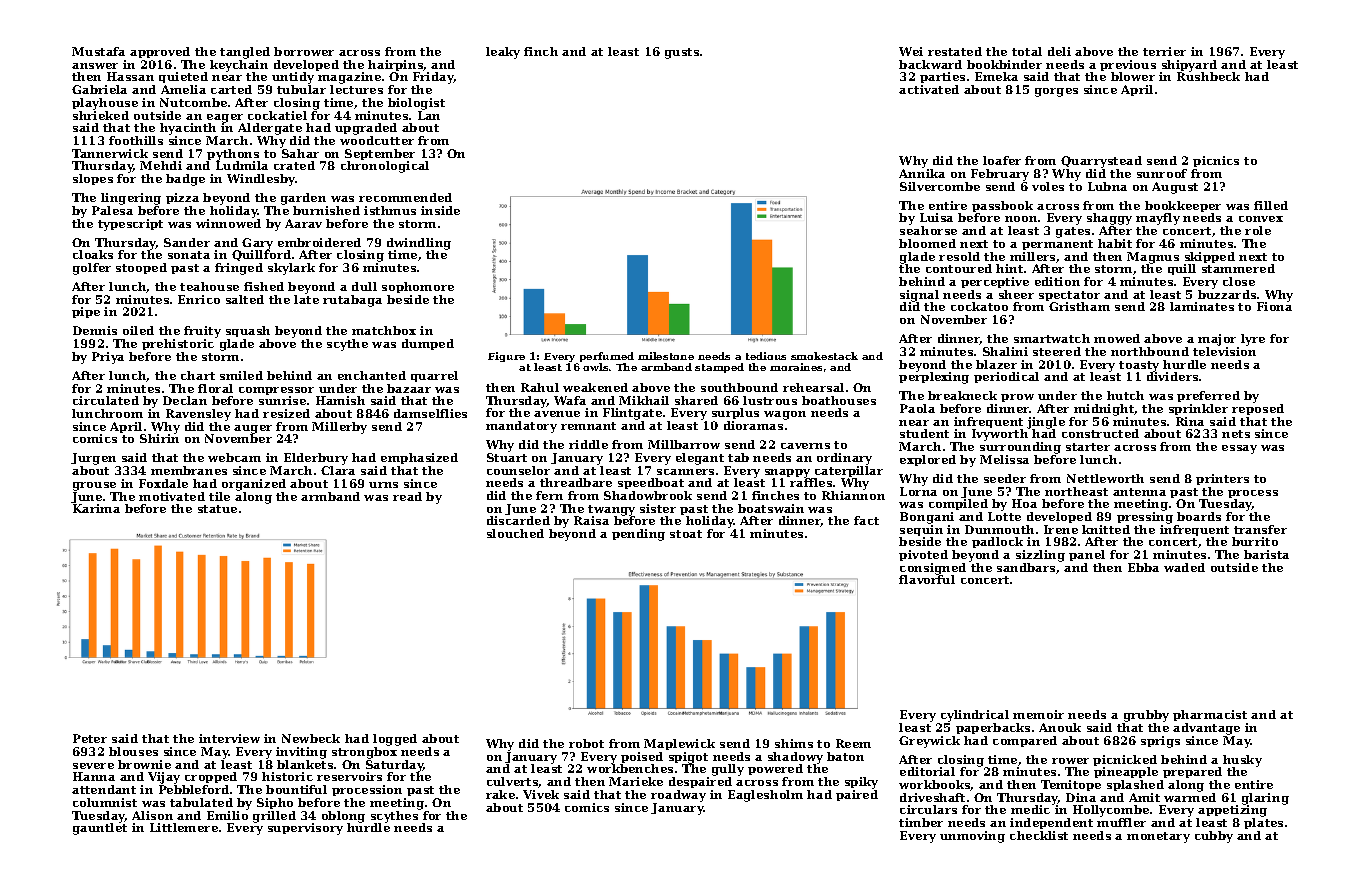  Describe the element at coordinates (245, 53) in the screenshot. I see `tangled` at that location.
